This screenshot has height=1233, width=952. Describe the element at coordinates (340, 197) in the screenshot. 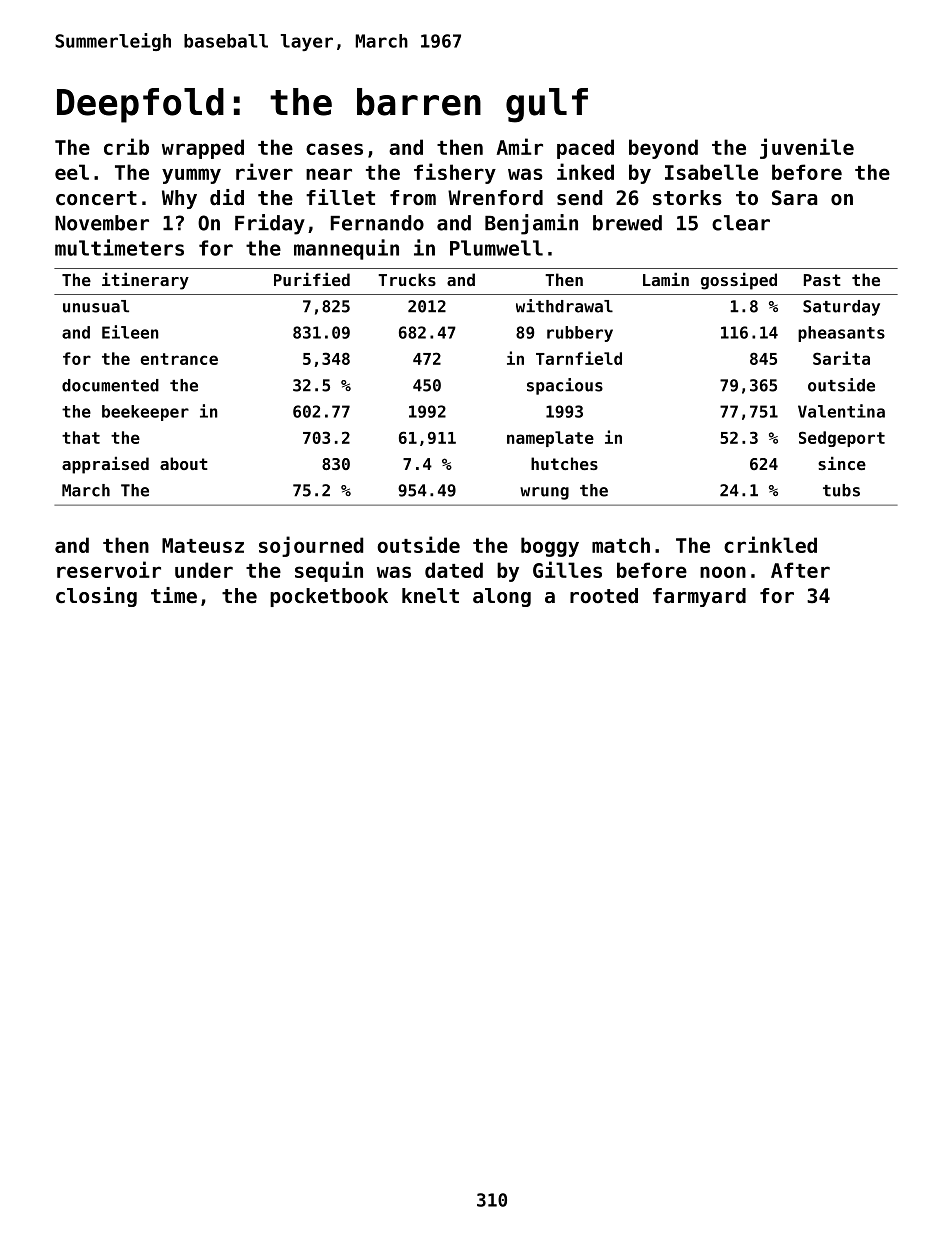

I see `fillet` at that location.
